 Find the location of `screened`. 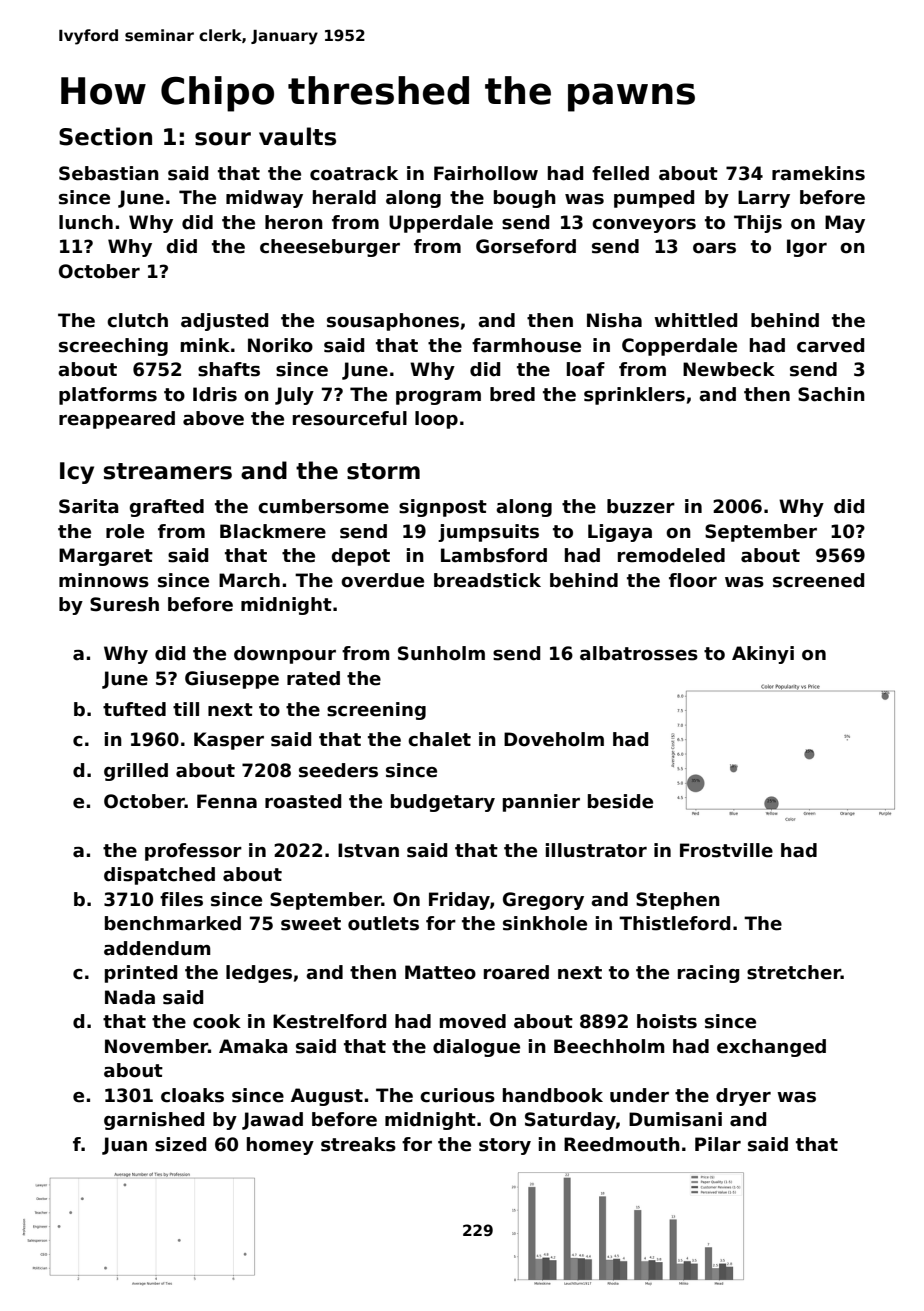

screened is located at coordinates (818, 580).
